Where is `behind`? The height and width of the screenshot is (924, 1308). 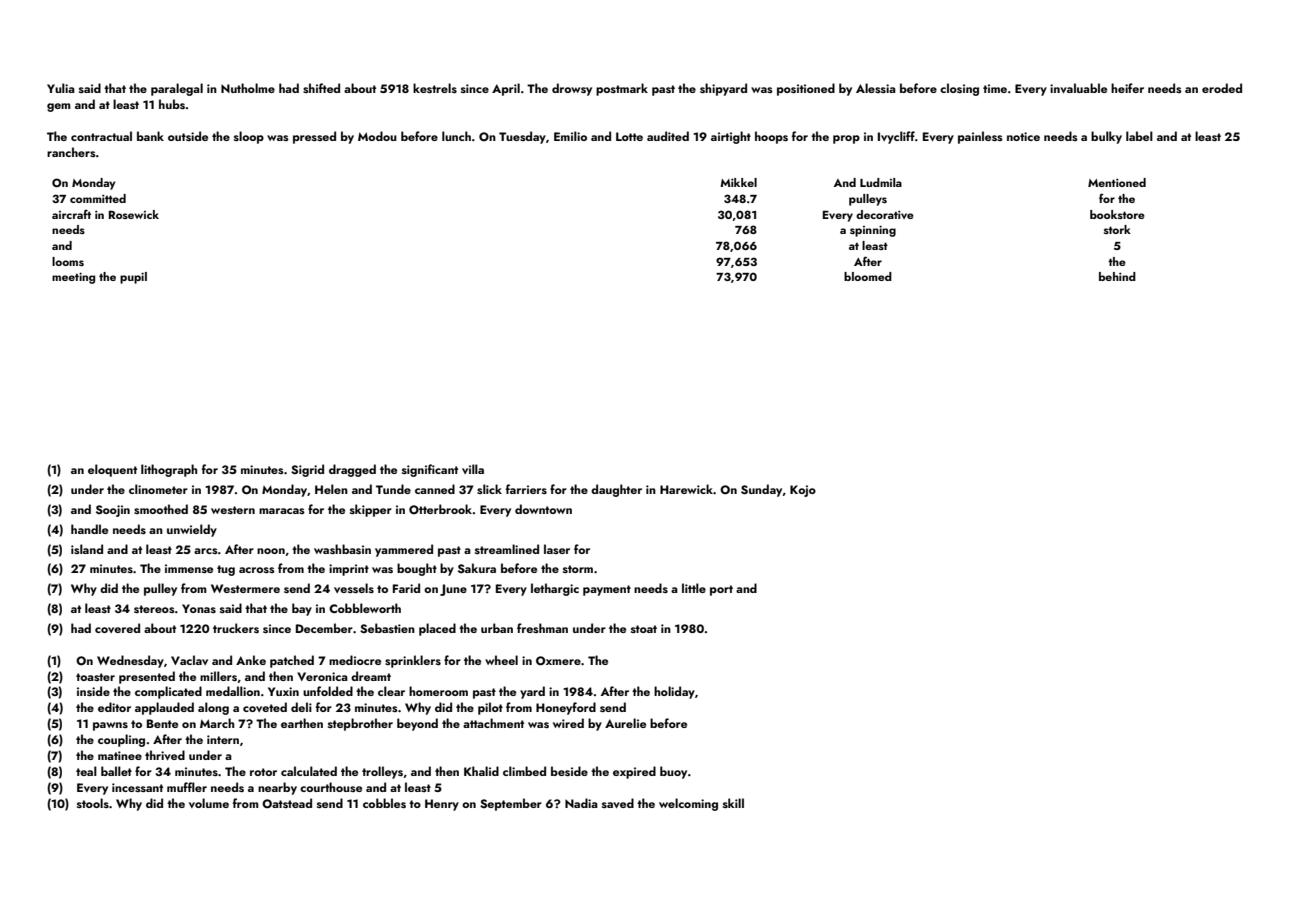
behind is located at coordinates (1117, 276).
